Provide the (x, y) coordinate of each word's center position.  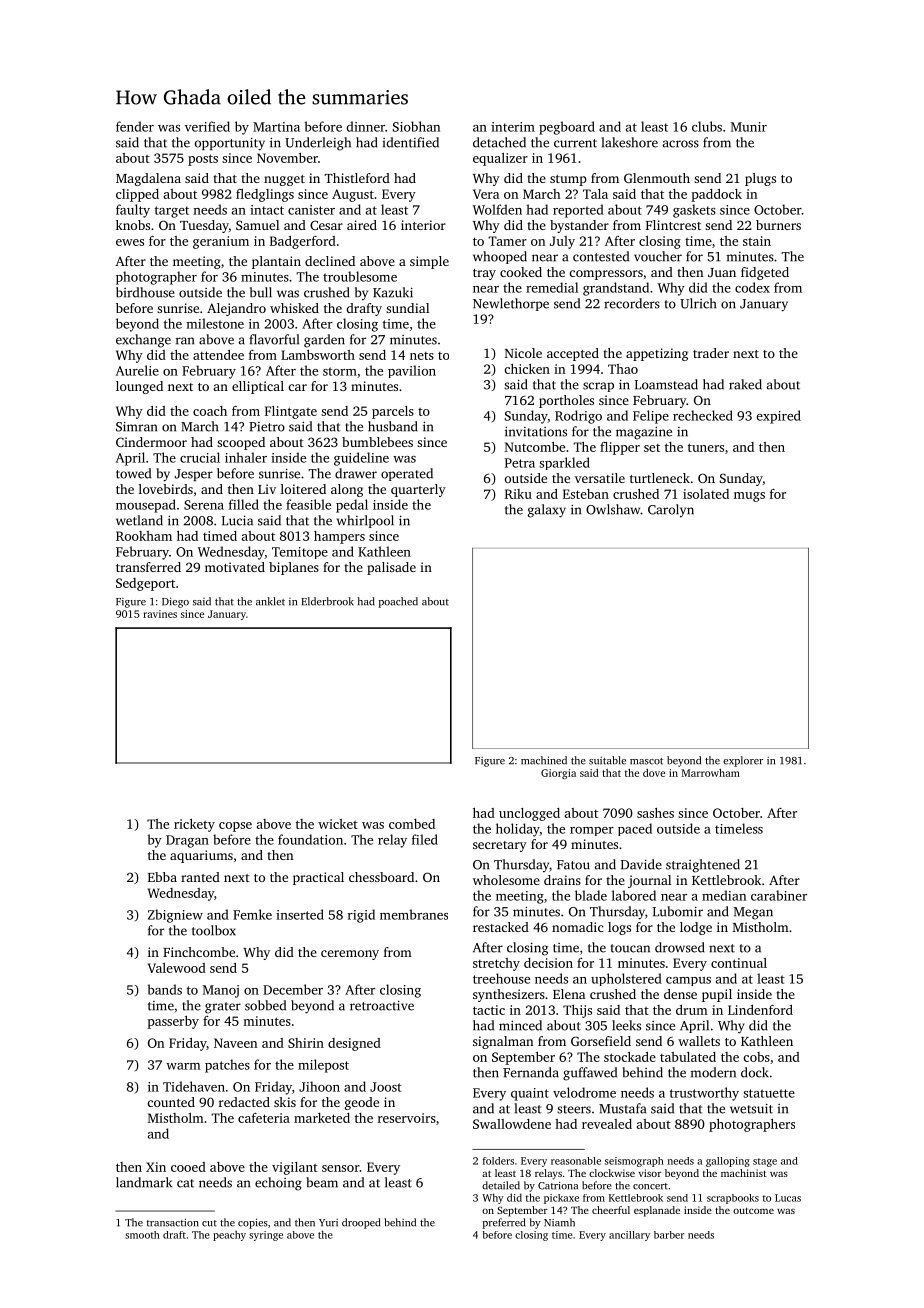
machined (544, 760)
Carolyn (671, 510)
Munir (749, 127)
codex (752, 287)
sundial (407, 308)
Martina (276, 127)
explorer (743, 761)
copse (235, 827)
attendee (218, 355)
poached (398, 602)
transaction (173, 1223)
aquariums (201, 856)
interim (513, 127)
